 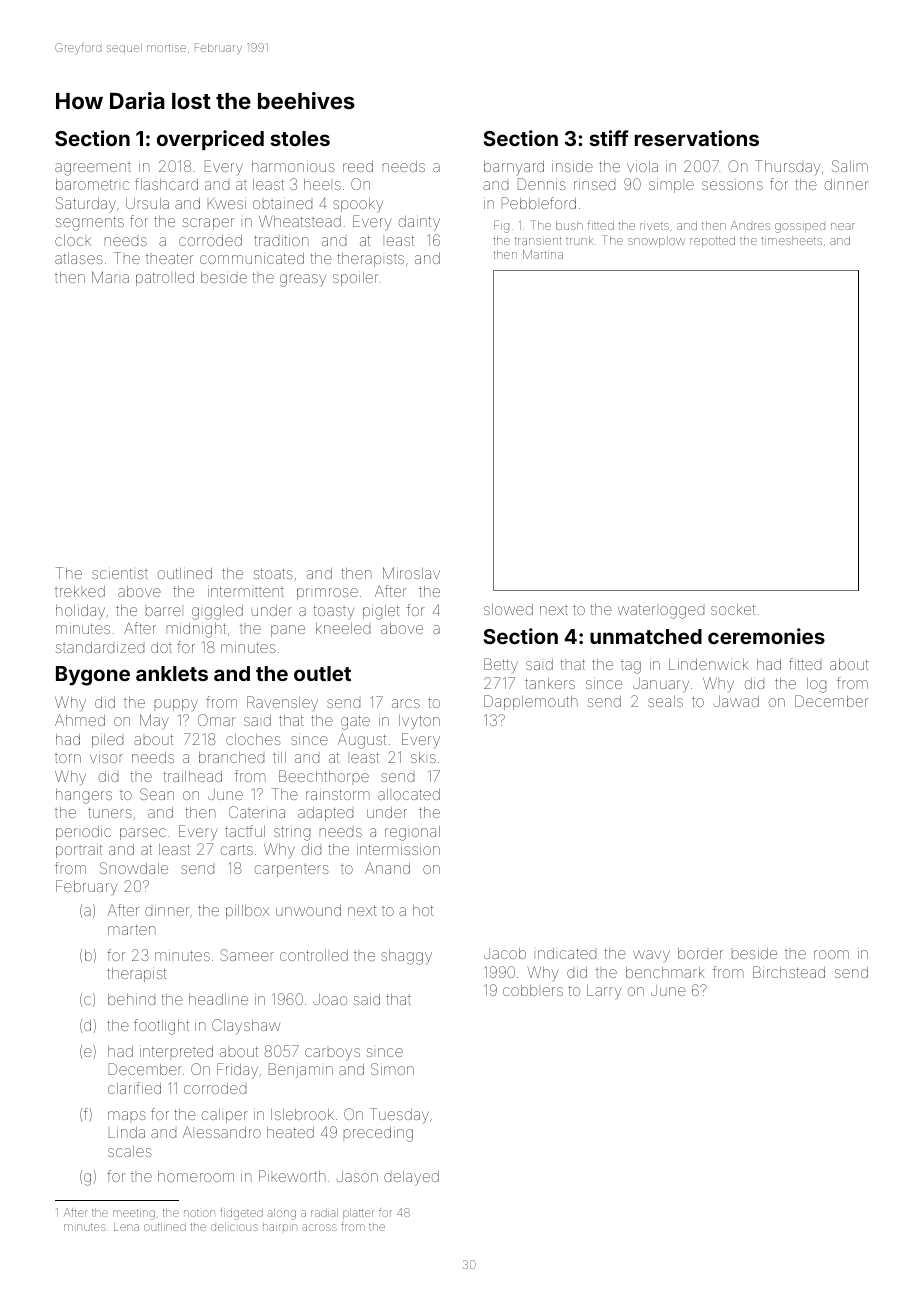 I want to click on pillbox, so click(x=247, y=912).
